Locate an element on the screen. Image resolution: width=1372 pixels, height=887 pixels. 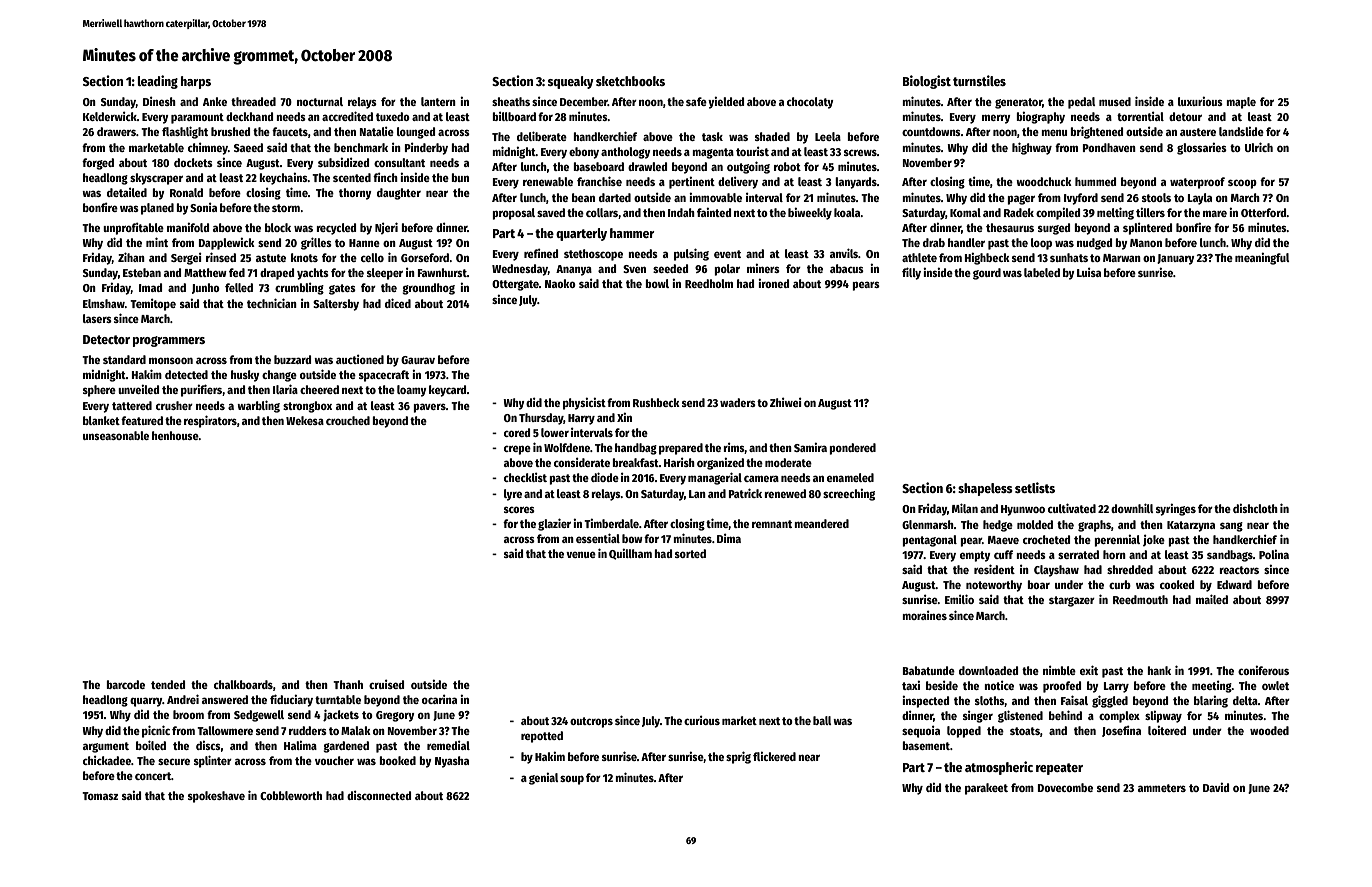
outcrops is located at coordinates (591, 722).
